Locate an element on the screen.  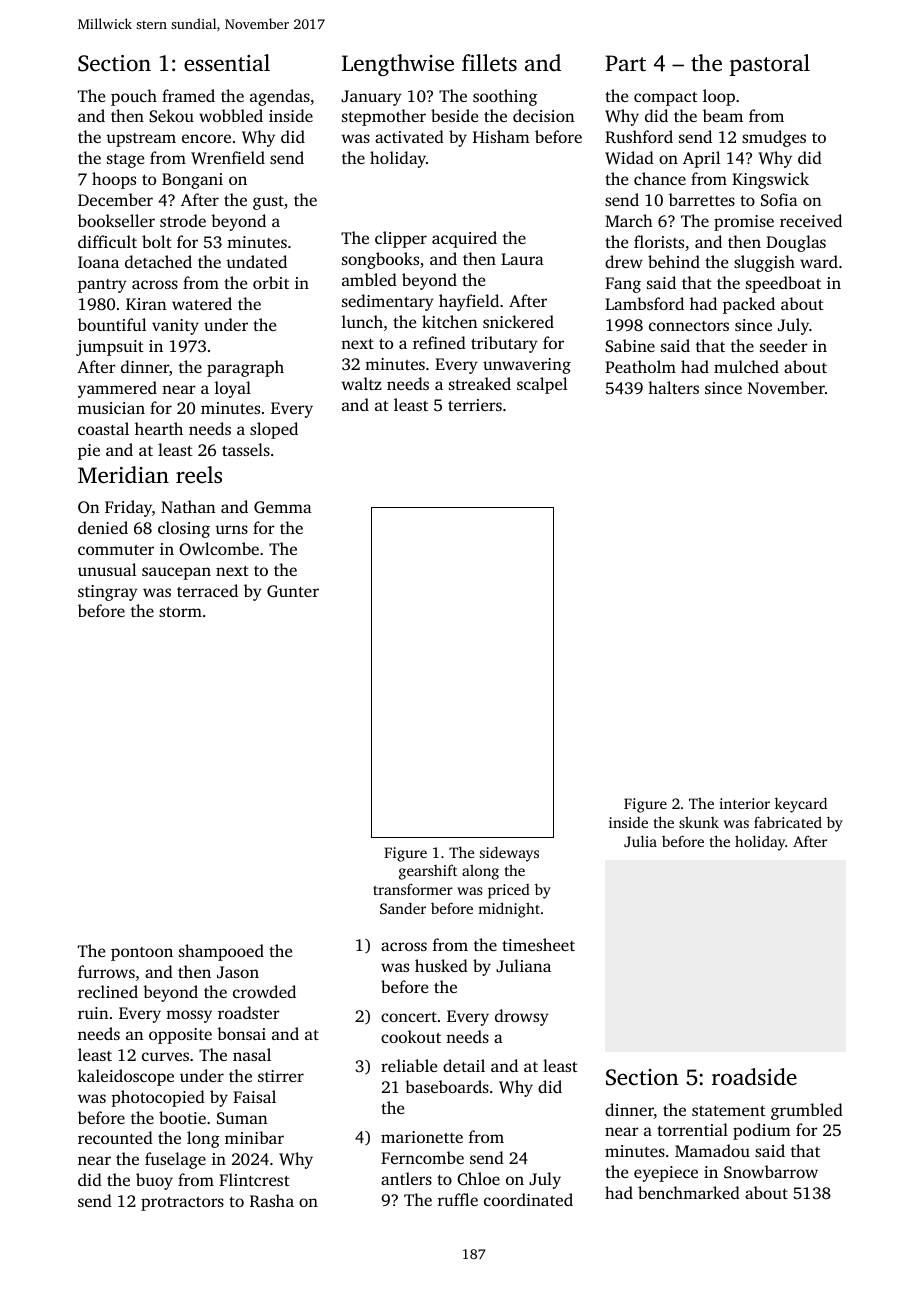
Lengthwise is located at coordinates (398, 65).
